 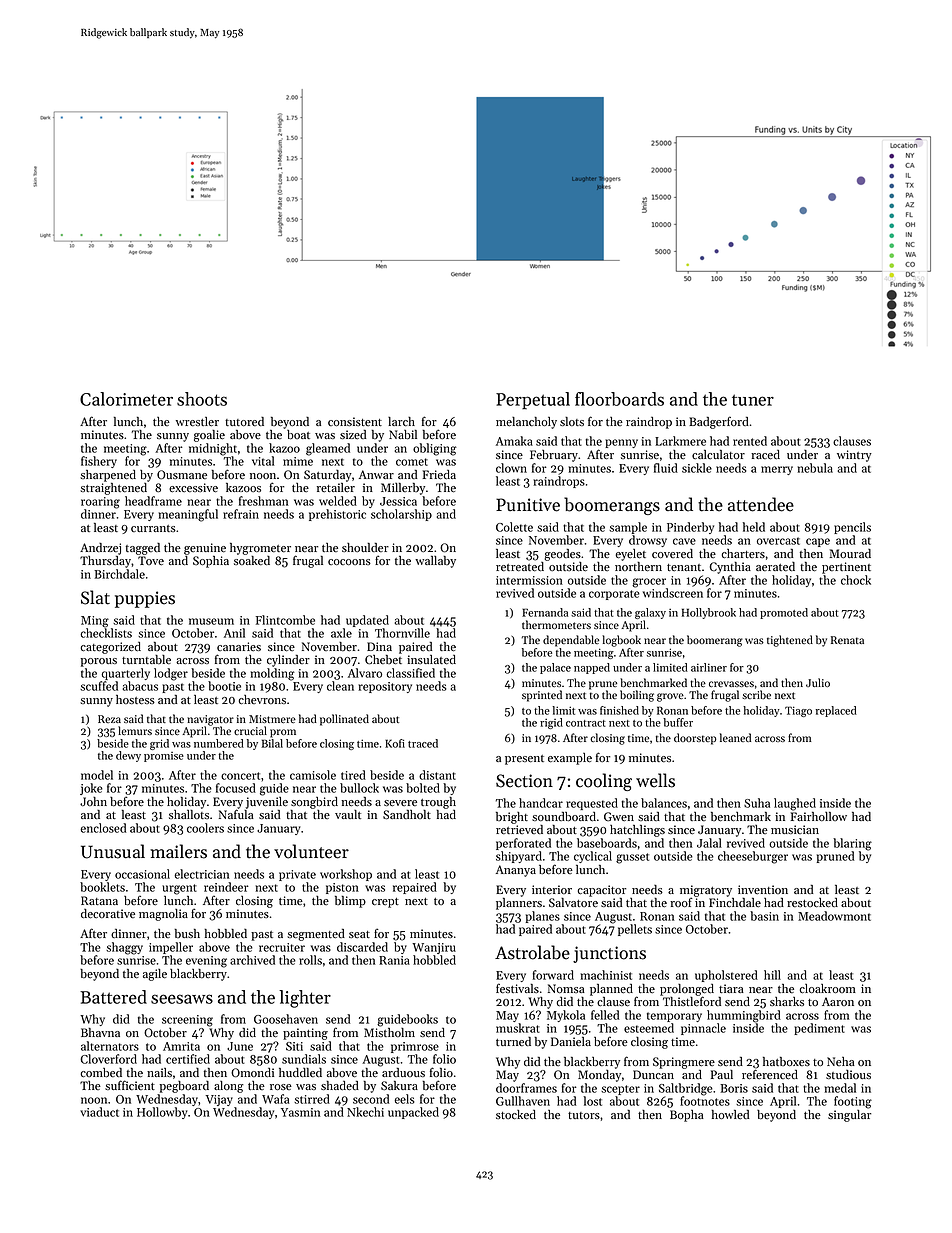 What do you see at coordinates (520, 567) in the screenshot?
I see `retreated` at bounding box center [520, 567].
